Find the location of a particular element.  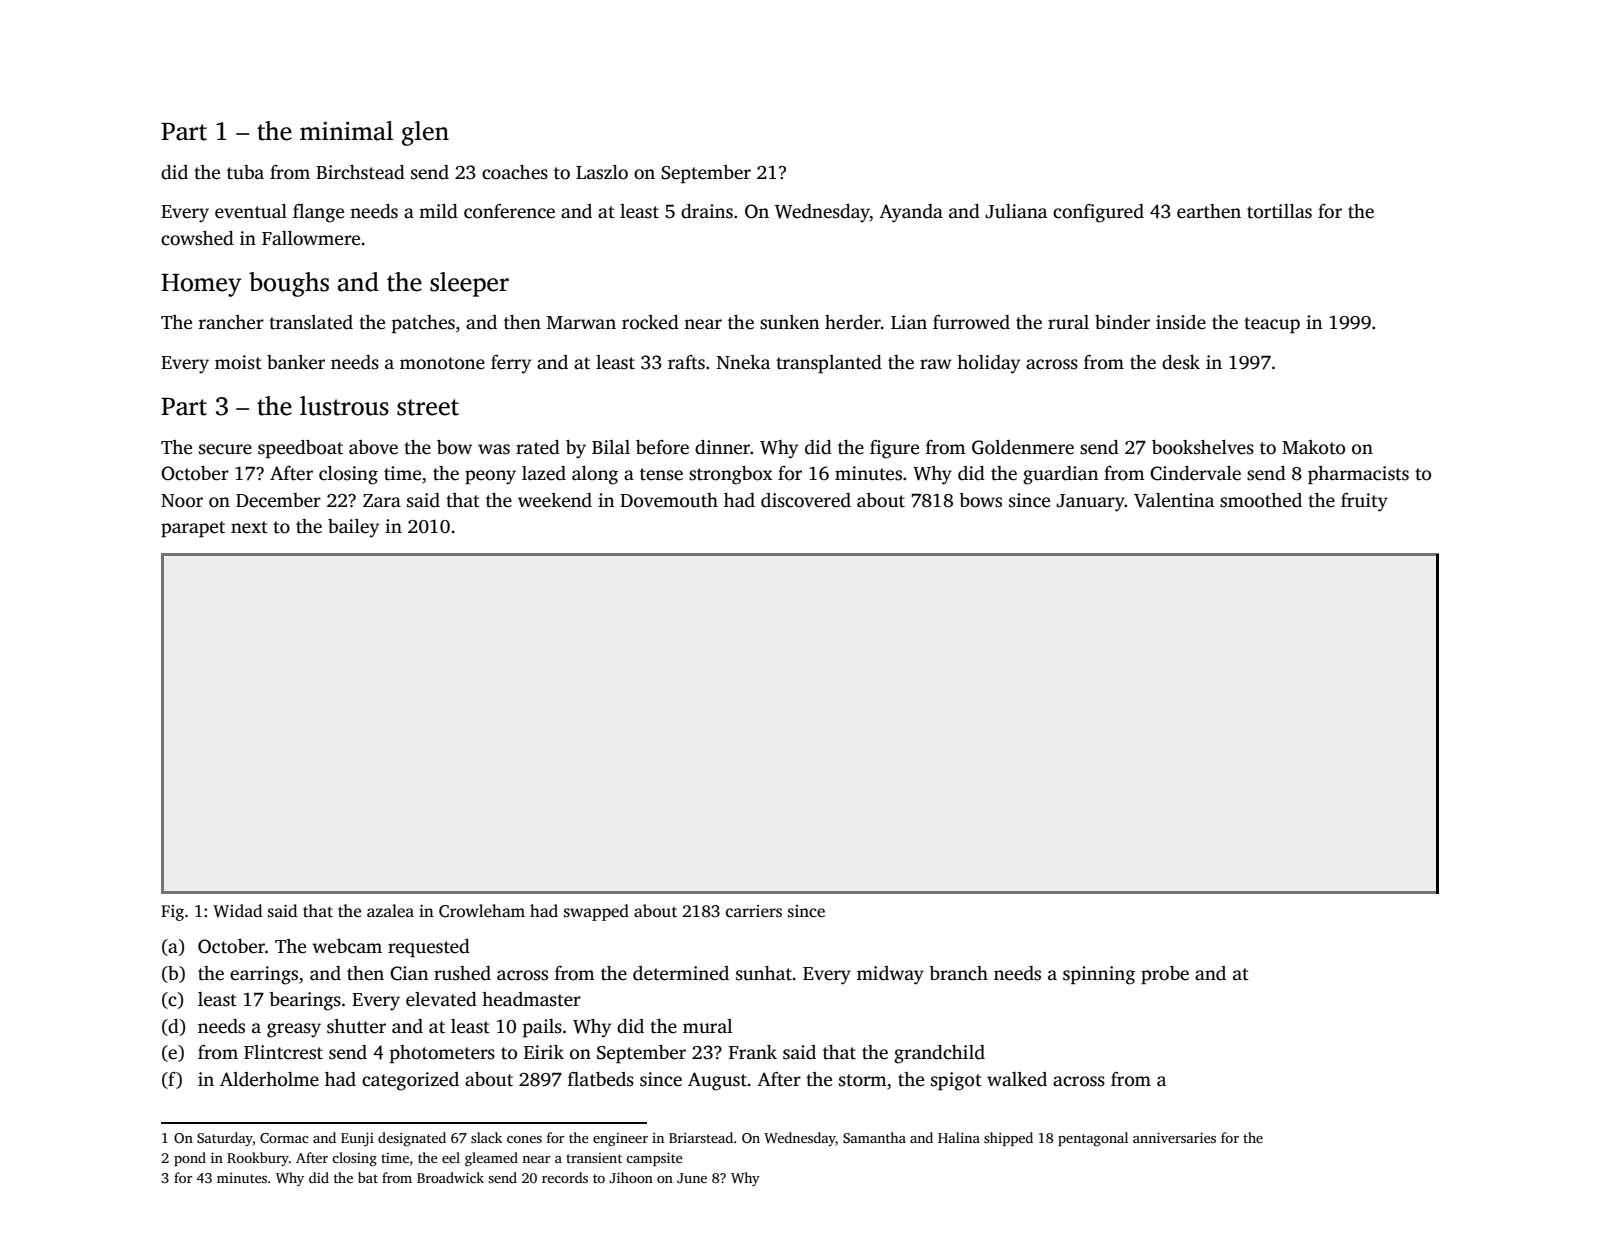

herder is located at coordinates (853, 322).
